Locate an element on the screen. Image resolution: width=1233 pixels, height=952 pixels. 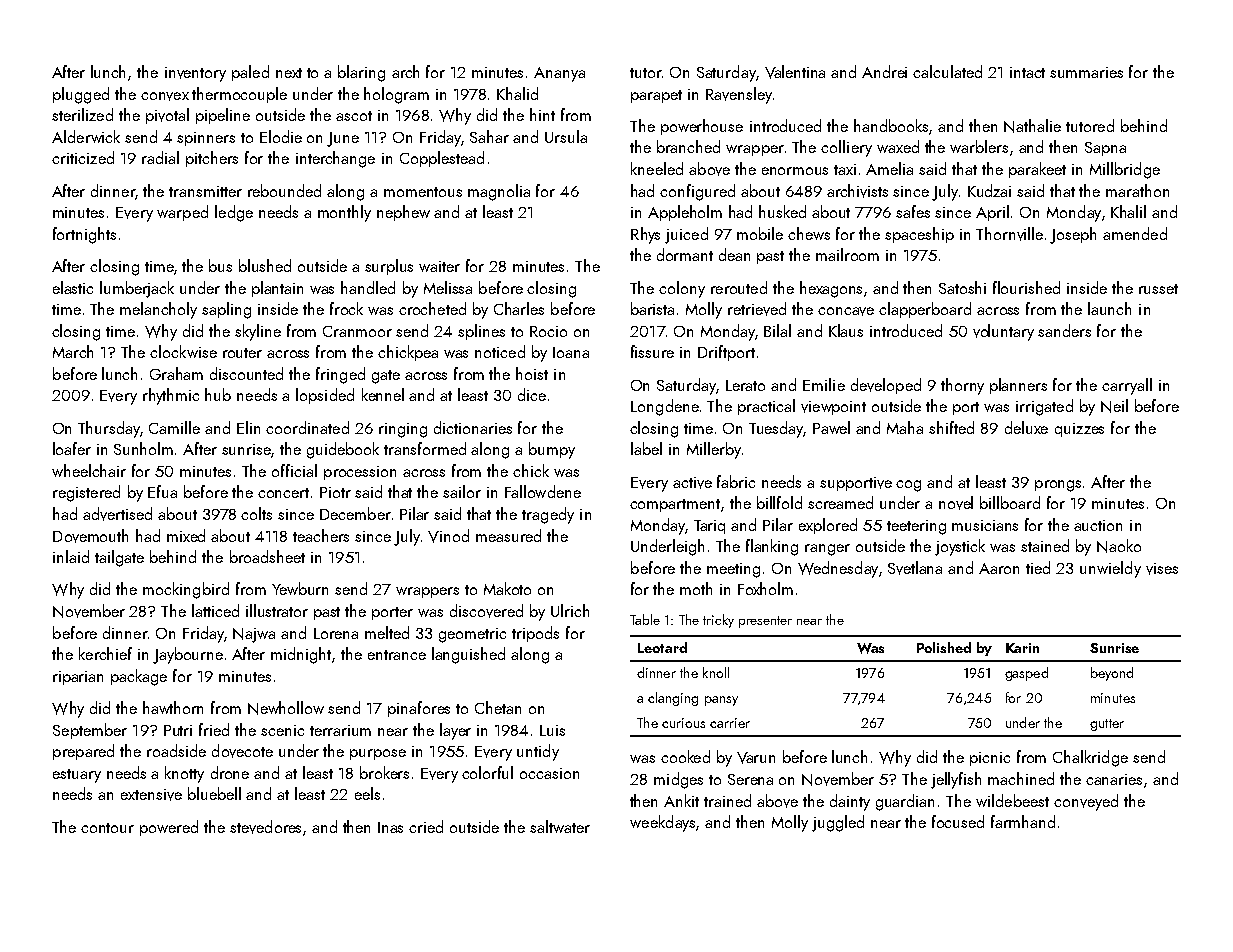
Aaron is located at coordinates (999, 568).
